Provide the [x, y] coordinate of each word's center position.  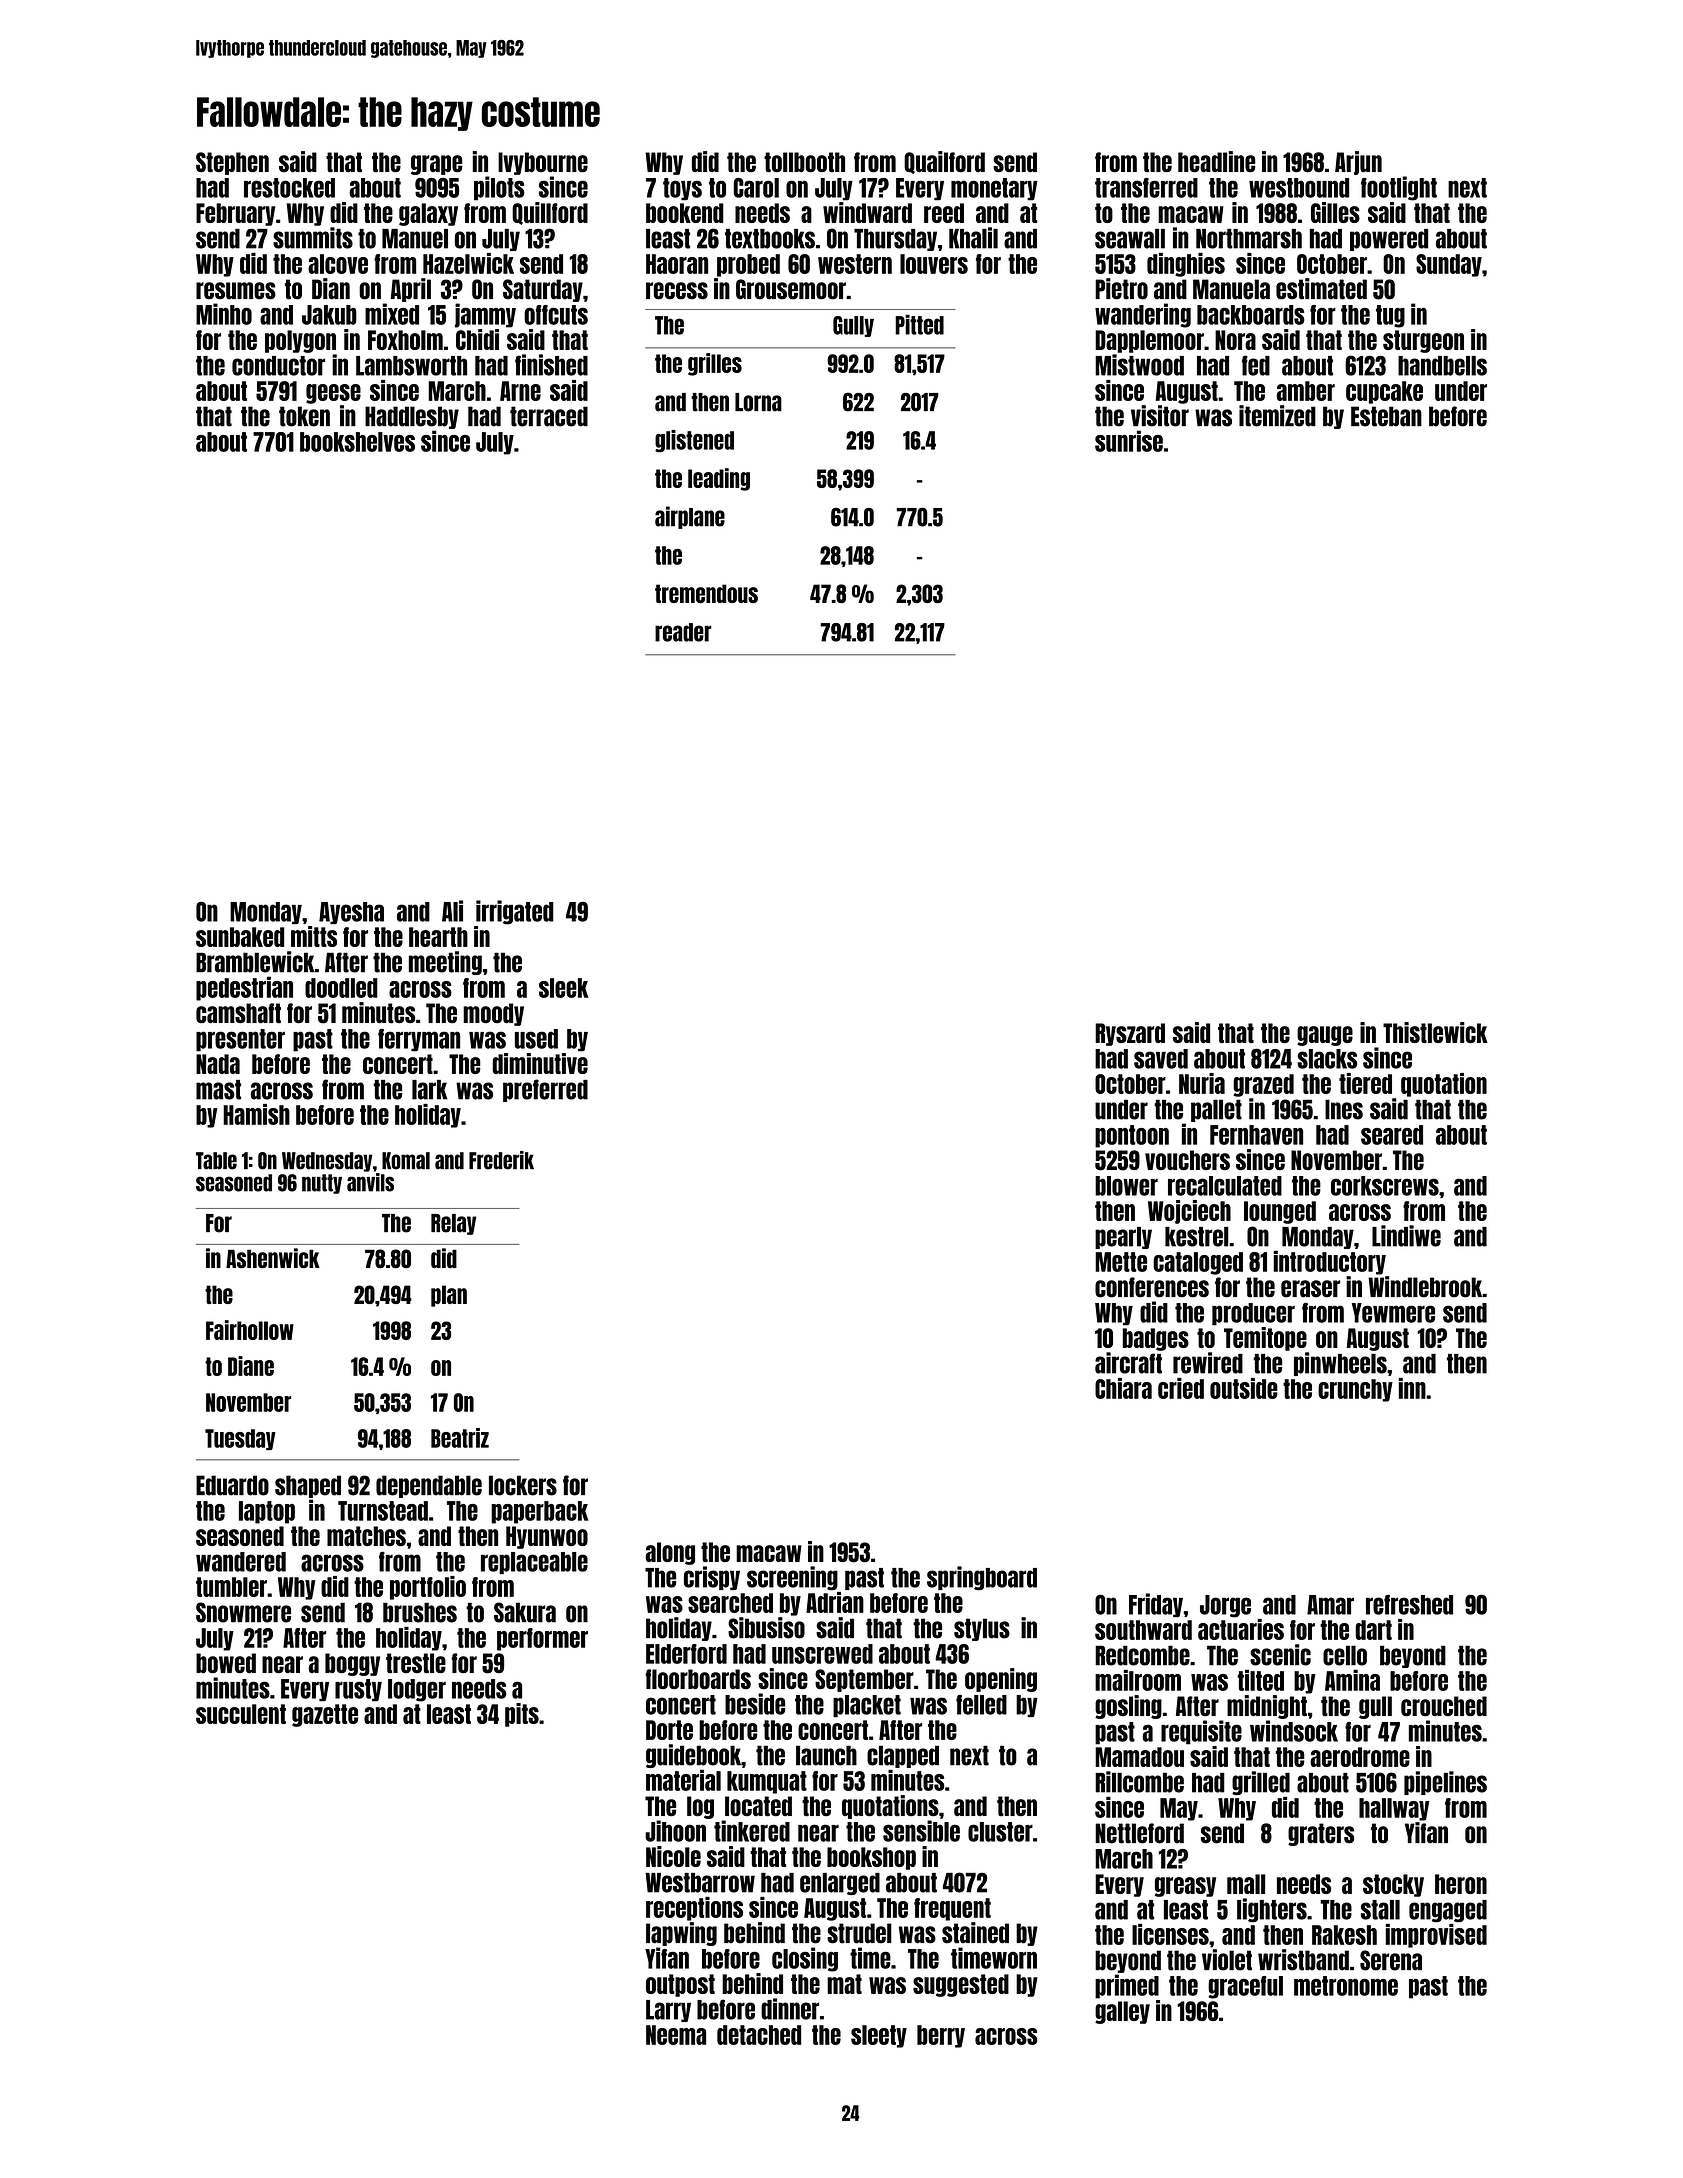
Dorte [669, 1730]
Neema [676, 2035]
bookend [685, 213]
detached [759, 2035]
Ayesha [351, 913]
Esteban [1386, 416]
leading [719, 479]
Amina [1352, 1680]
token [304, 416]
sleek [564, 988]
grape [437, 165]
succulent [241, 1714]
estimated [1321, 289]
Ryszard [1130, 1034]
